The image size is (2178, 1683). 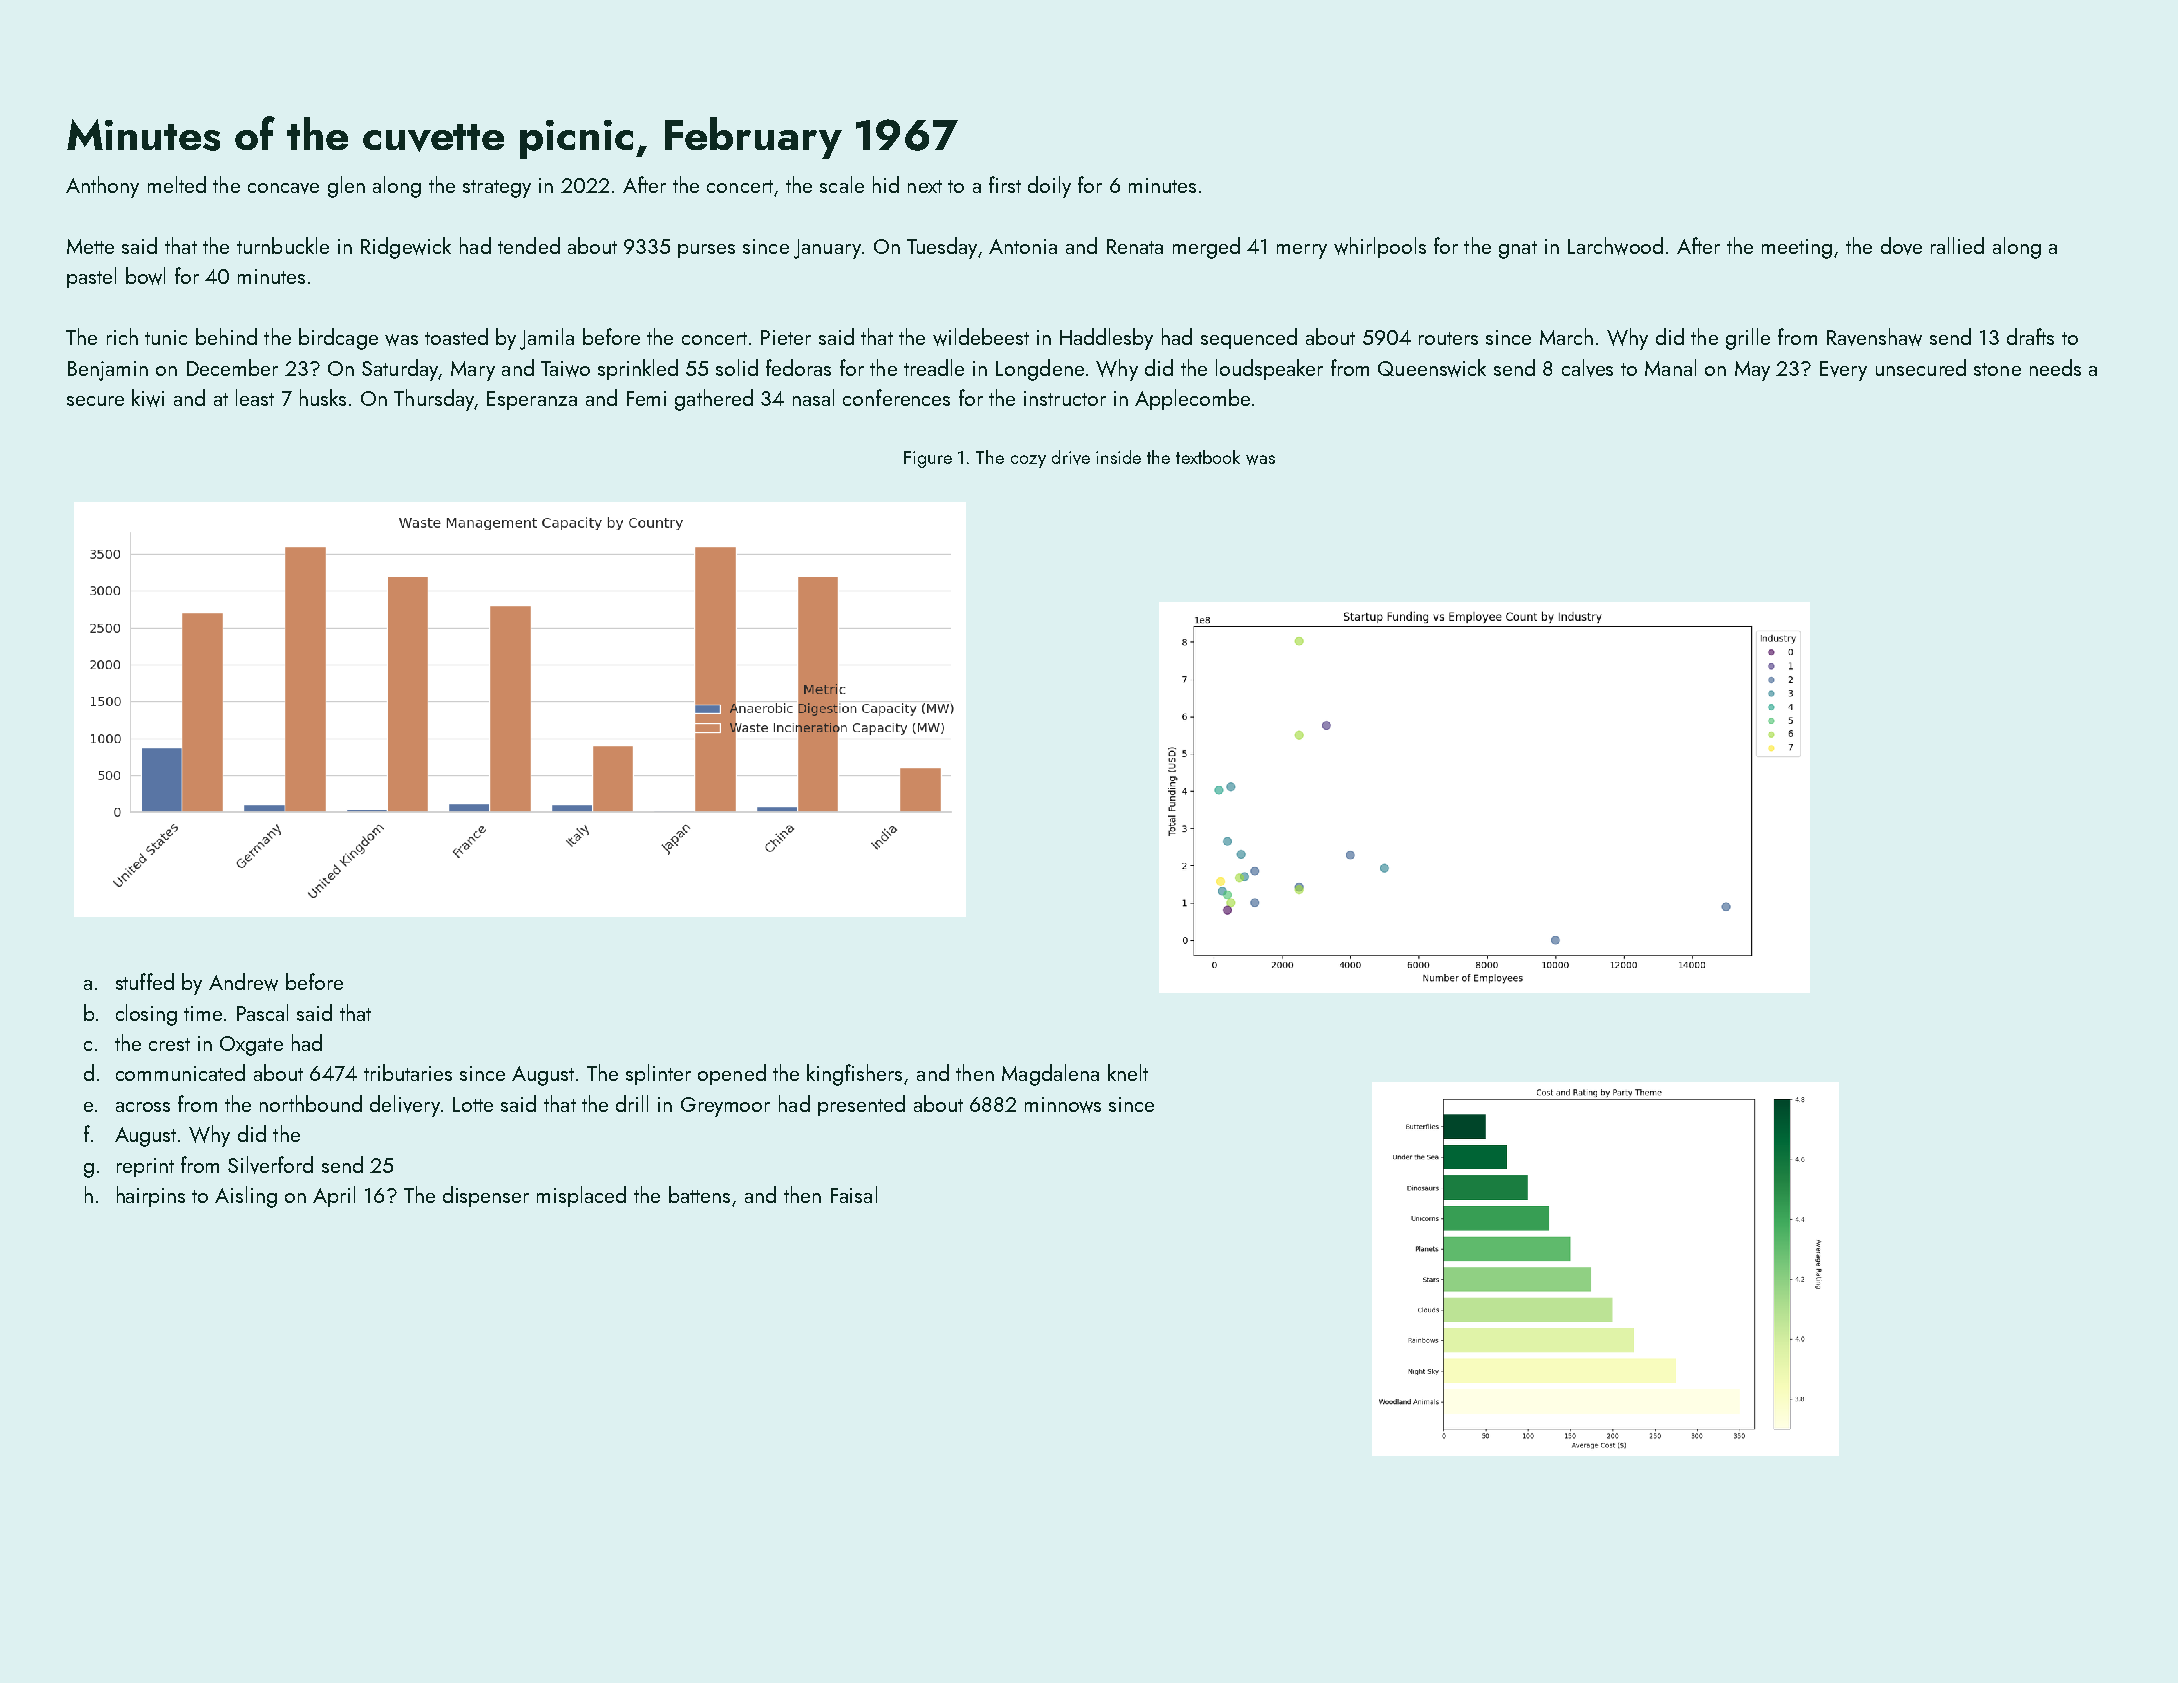 What do you see at coordinates (406, 248) in the screenshot?
I see `Ridgewick` at bounding box center [406, 248].
